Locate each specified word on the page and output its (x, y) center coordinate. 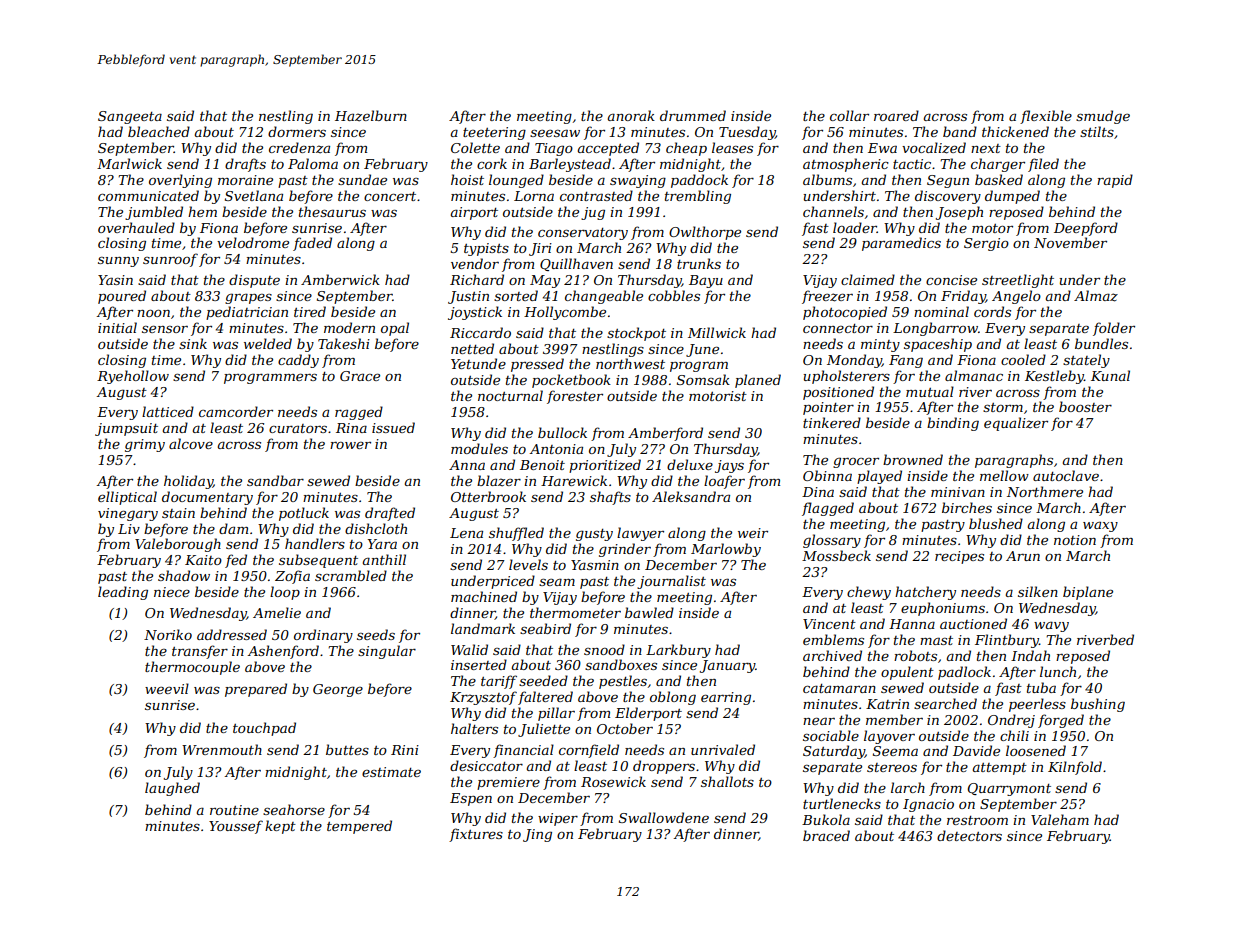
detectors (969, 835)
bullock (562, 432)
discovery (948, 197)
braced (826, 835)
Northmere (1045, 491)
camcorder (236, 411)
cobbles (674, 295)
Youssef (236, 827)
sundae (362, 179)
